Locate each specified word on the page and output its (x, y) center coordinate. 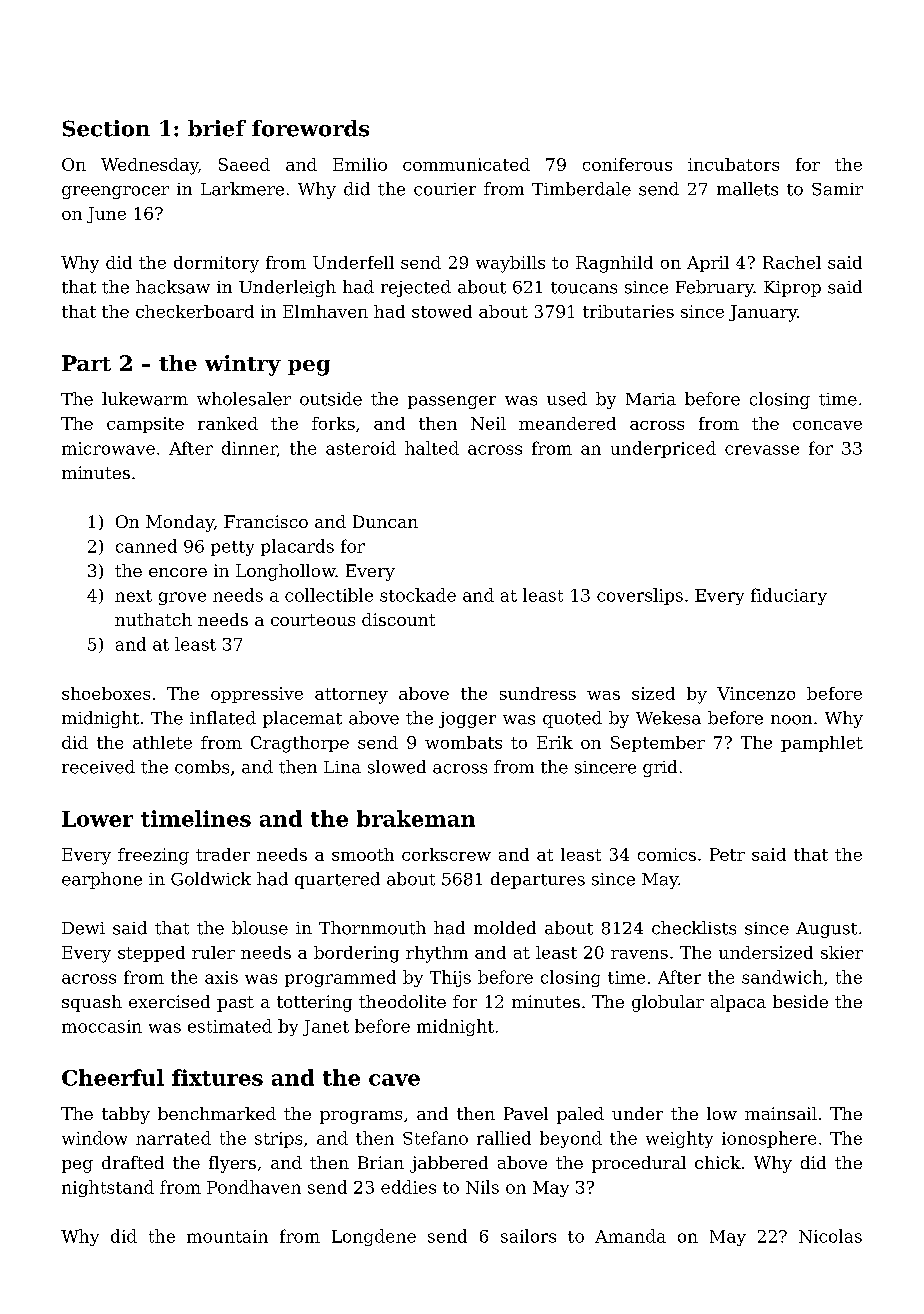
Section (106, 128)
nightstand (108, 1188)
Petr (727, 854)
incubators (733, 164)
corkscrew (446, 854)
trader (223, 854)
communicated (466, 164)
